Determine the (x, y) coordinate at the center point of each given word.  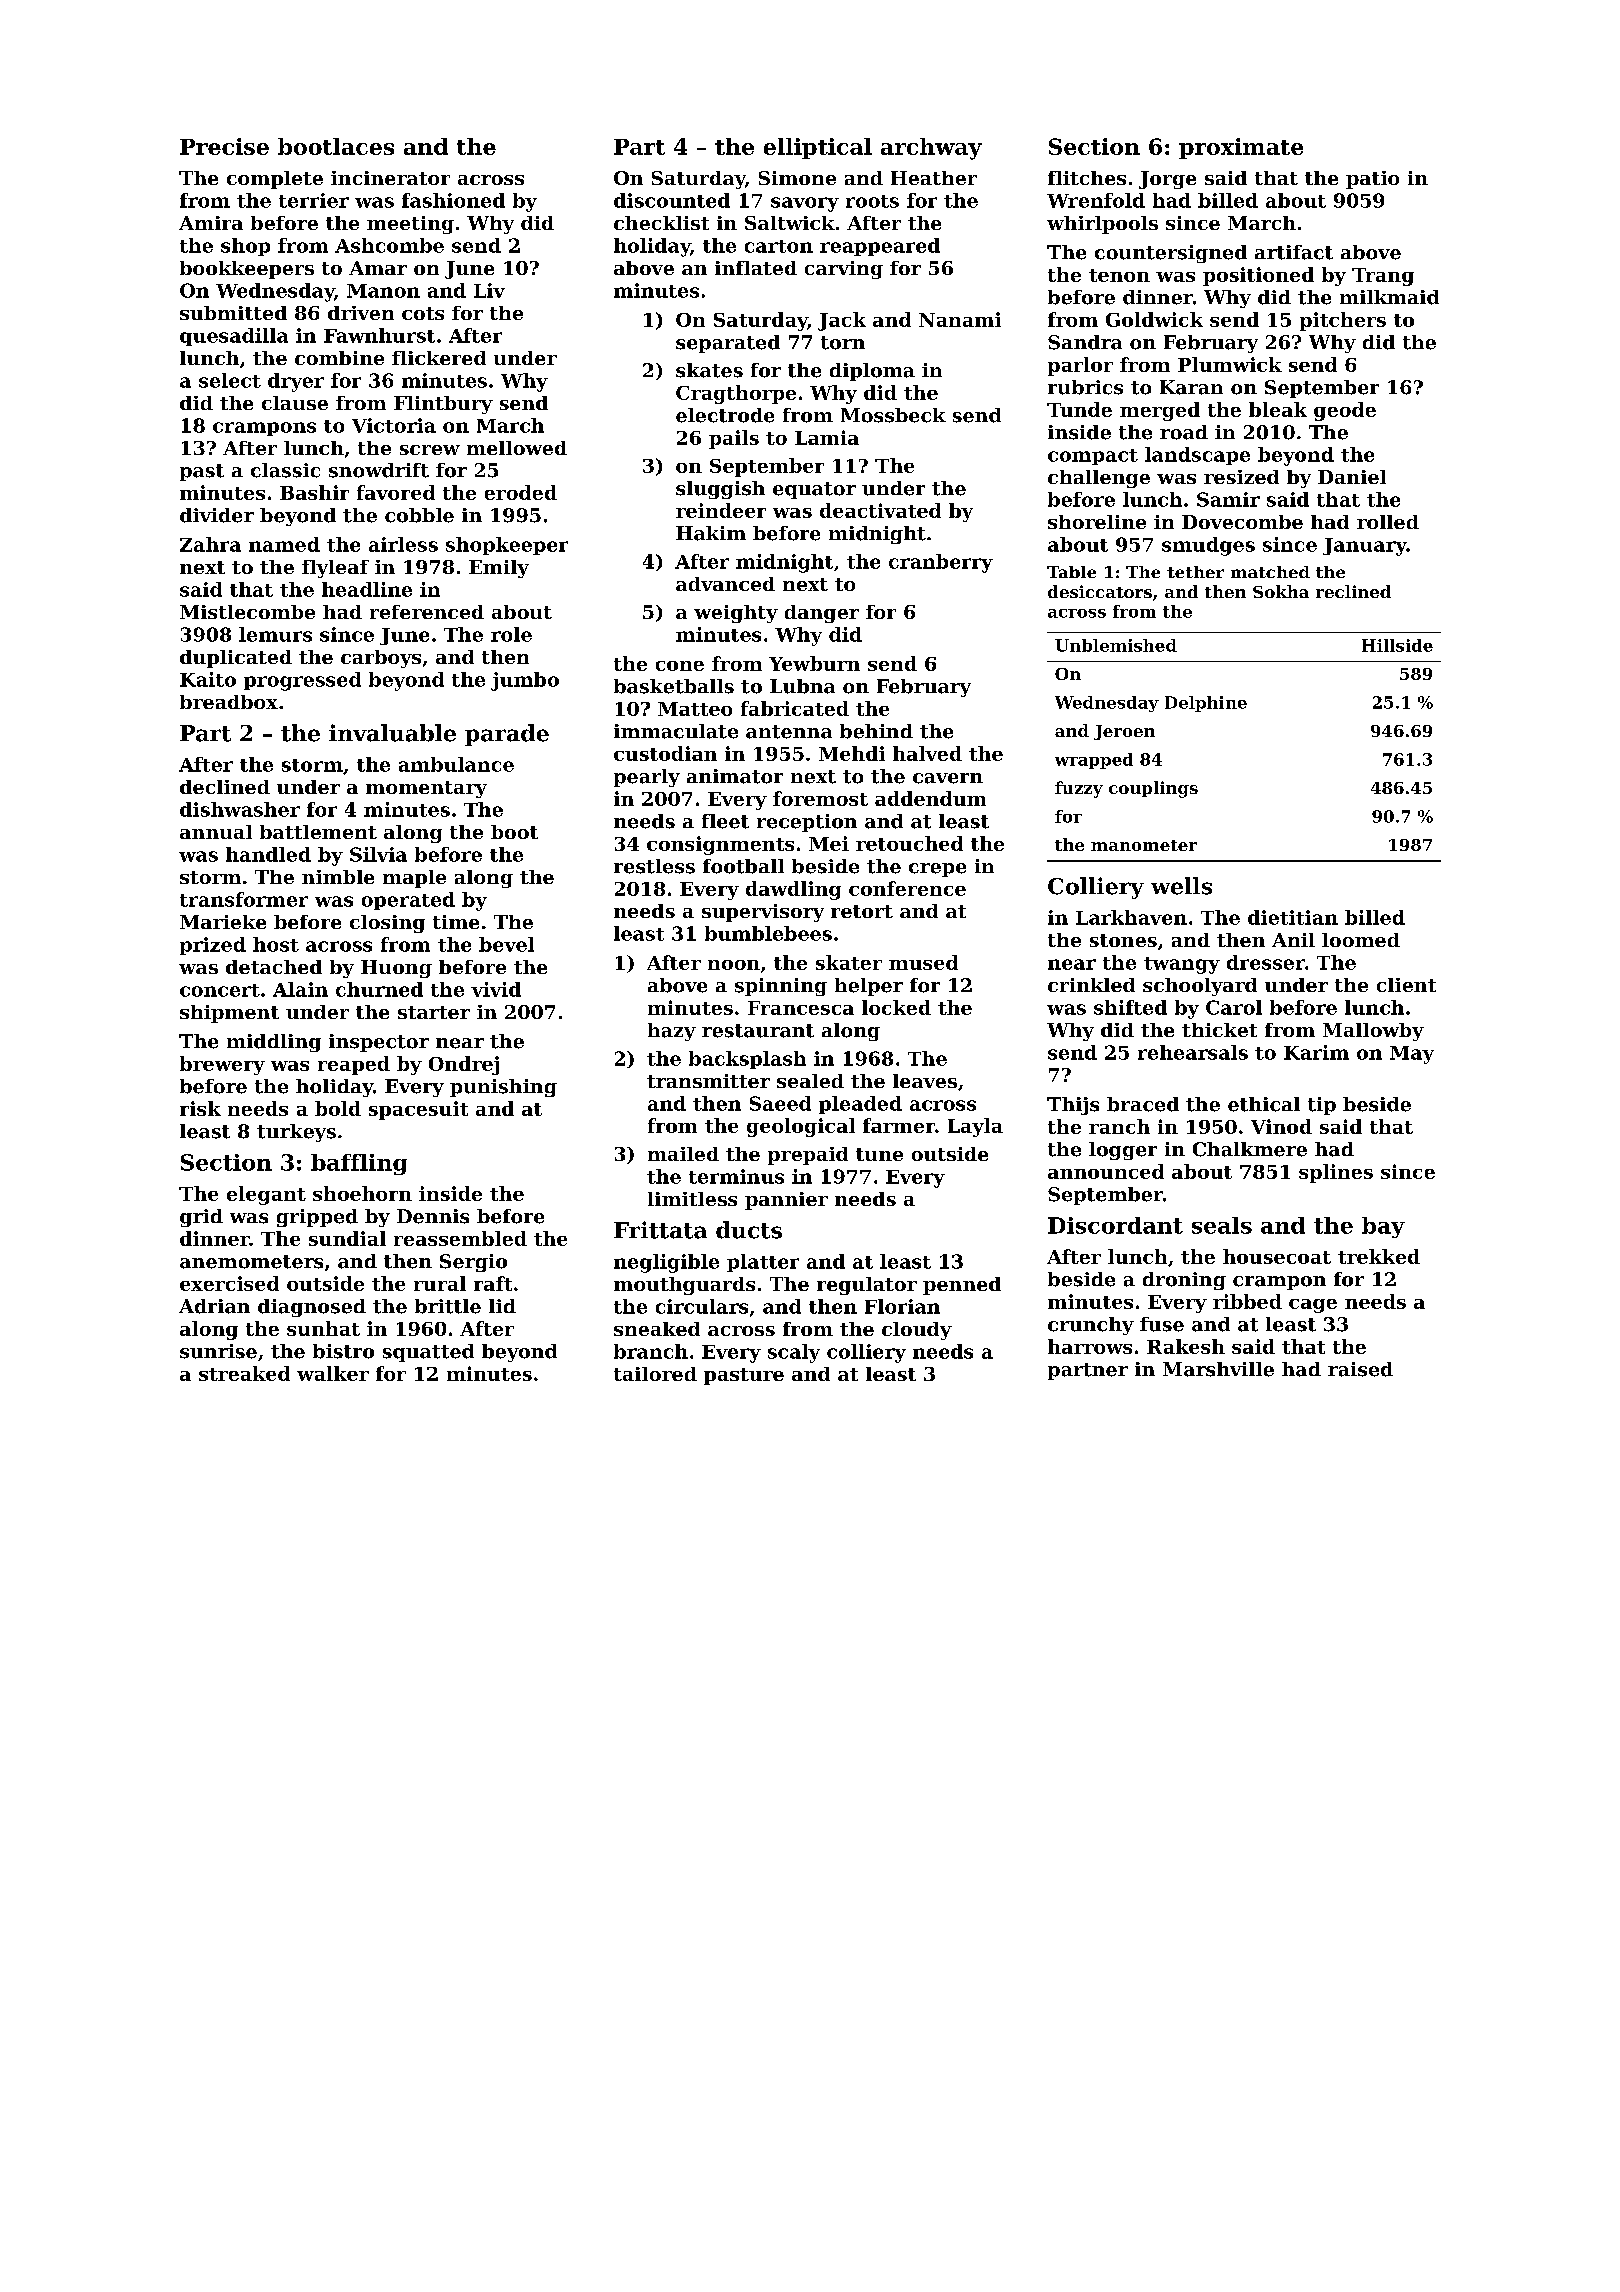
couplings (1153, 789)
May (1412, 1055)
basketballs (674, 686)
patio (1372, 180)
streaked (244, 1373)
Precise (224, 146)
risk (200, 1108)
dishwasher (240, 809)
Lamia (827, 437)
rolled (1388, 522)
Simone (797, 178)
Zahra (210, 544)
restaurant (758, 1031)
